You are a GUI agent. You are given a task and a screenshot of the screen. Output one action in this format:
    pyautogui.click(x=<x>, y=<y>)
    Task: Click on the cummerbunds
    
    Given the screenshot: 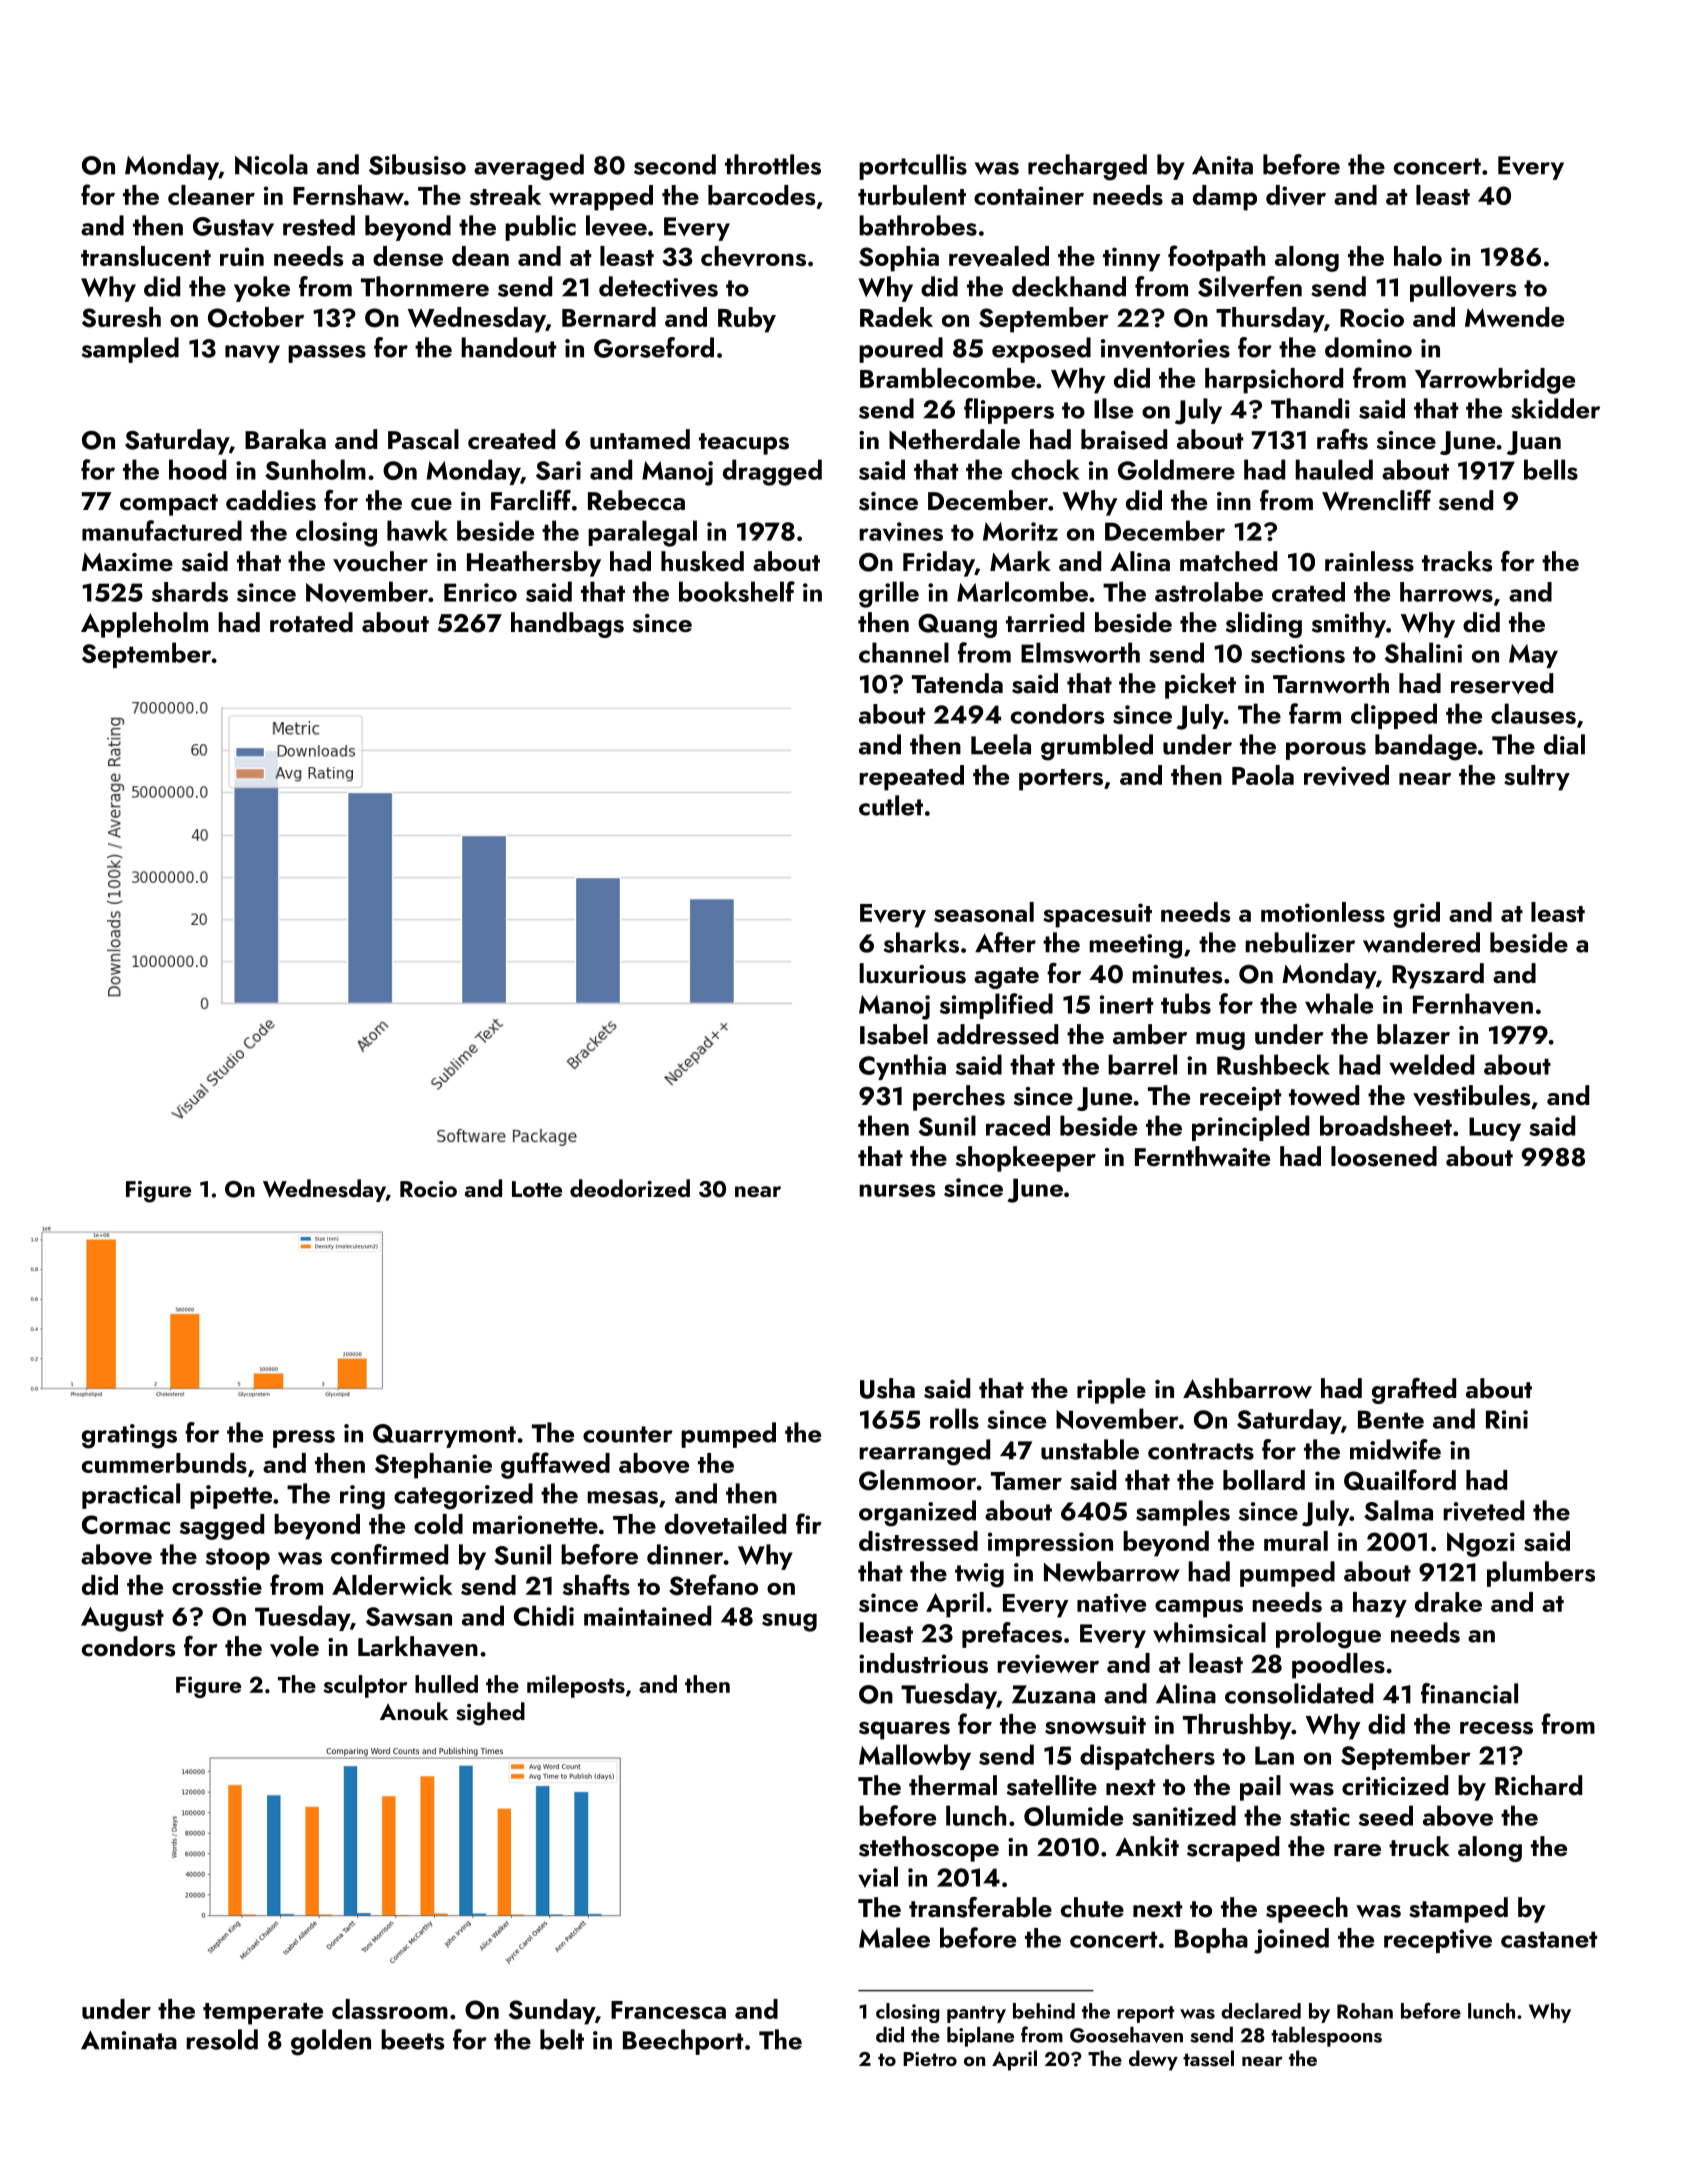 What is the action you would take?
    pyautogui.click(x=164, y=1463)
